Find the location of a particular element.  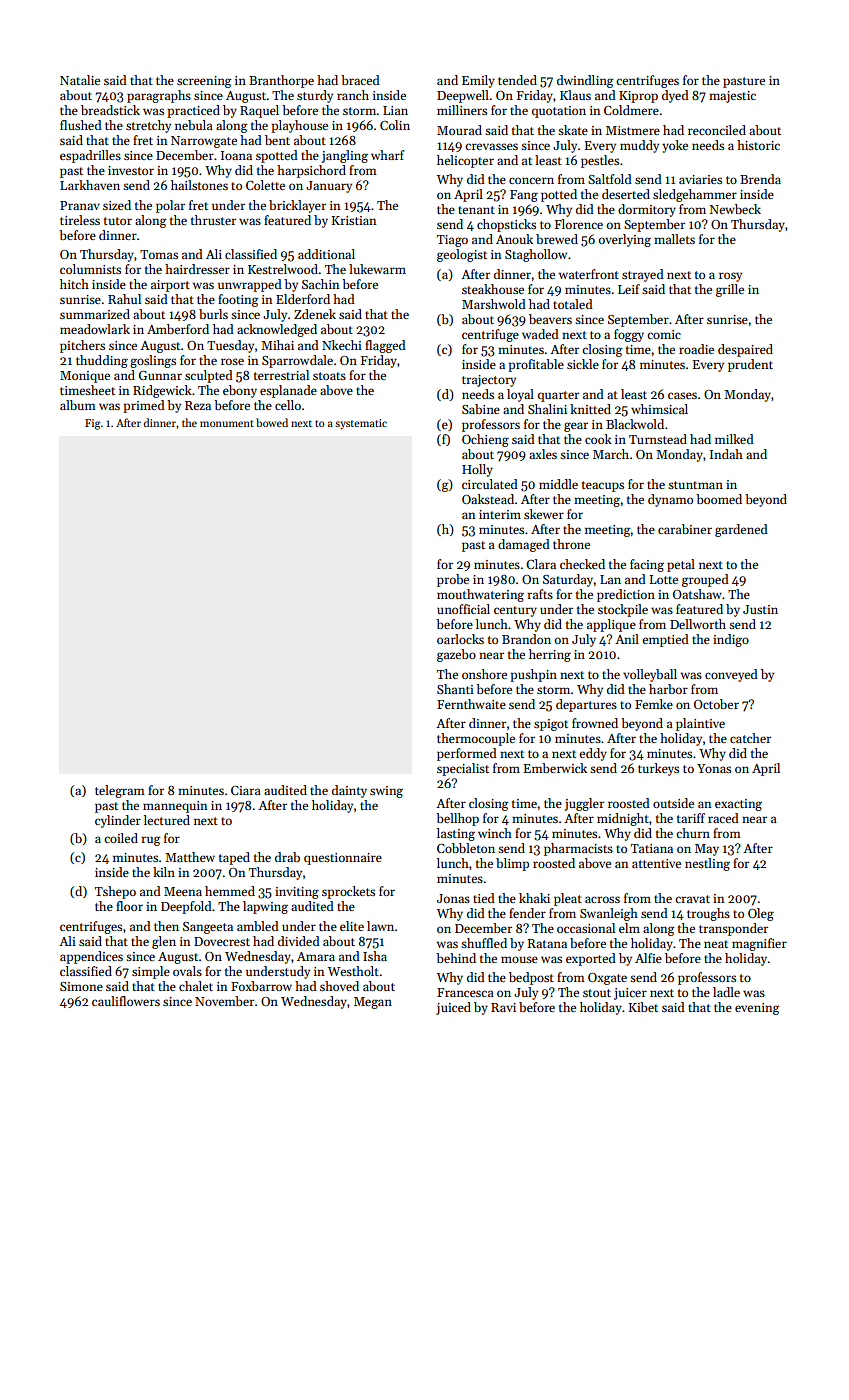

November is located at coordinates (224, 1001).
